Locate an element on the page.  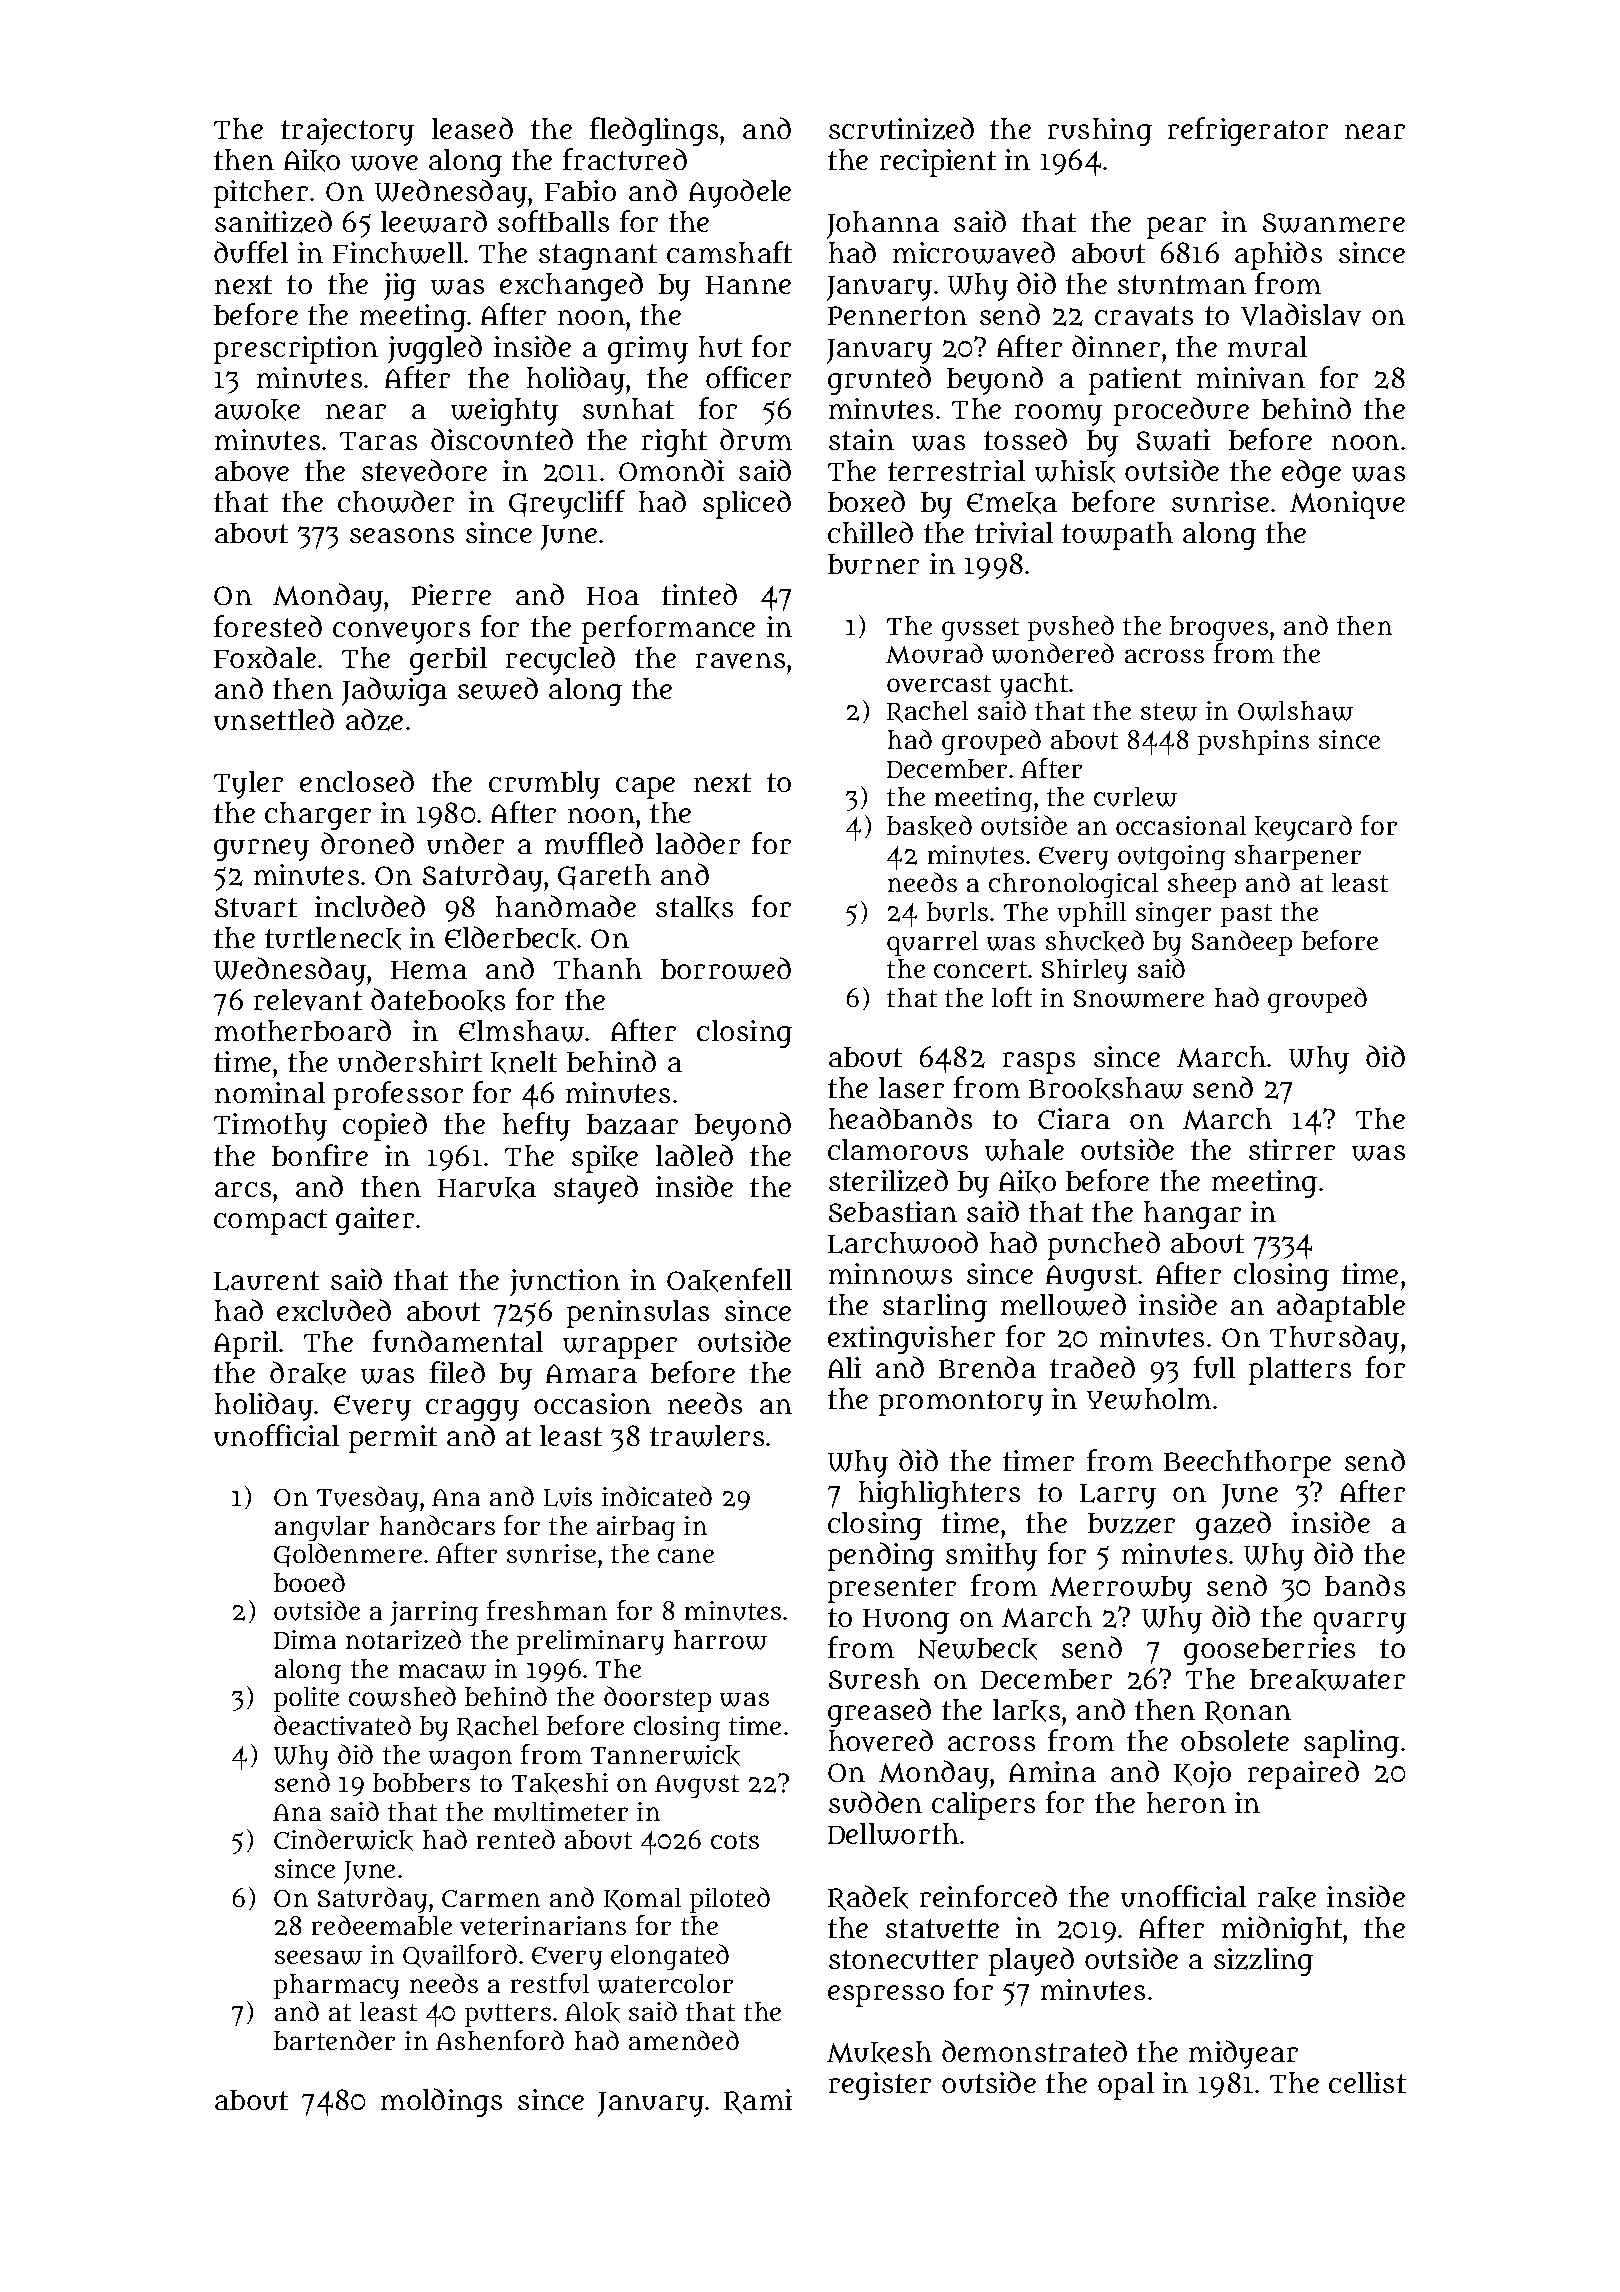
keycard is located at coordinates (1303, 828).
